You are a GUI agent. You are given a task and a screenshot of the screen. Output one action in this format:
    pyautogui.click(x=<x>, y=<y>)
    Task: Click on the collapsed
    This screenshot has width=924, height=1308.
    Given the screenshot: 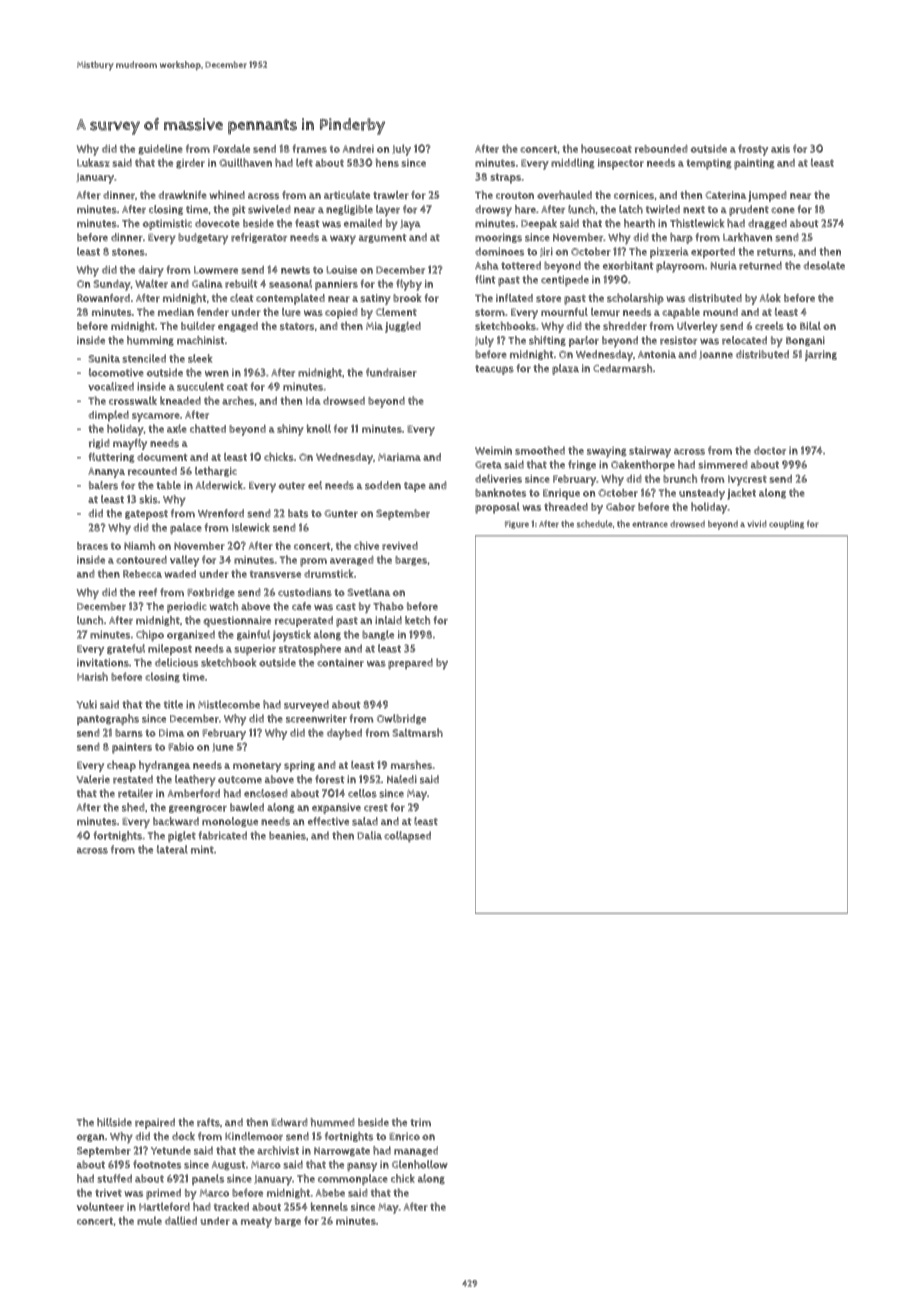 What is the action you would take?
    pyautogui.click(x=407, y=836)
